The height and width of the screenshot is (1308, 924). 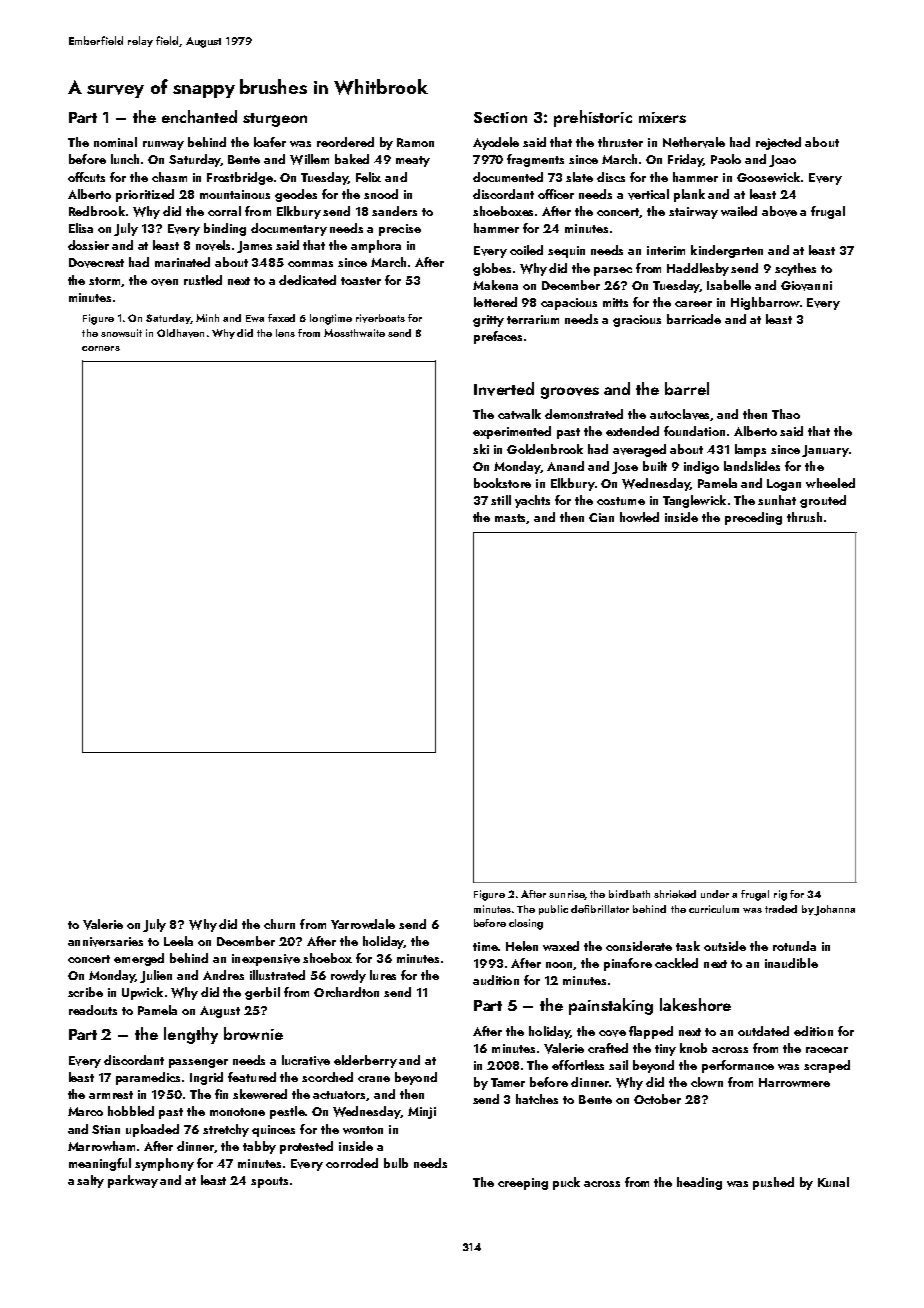 I want to click on gracious, so click(x=637, y=321).
